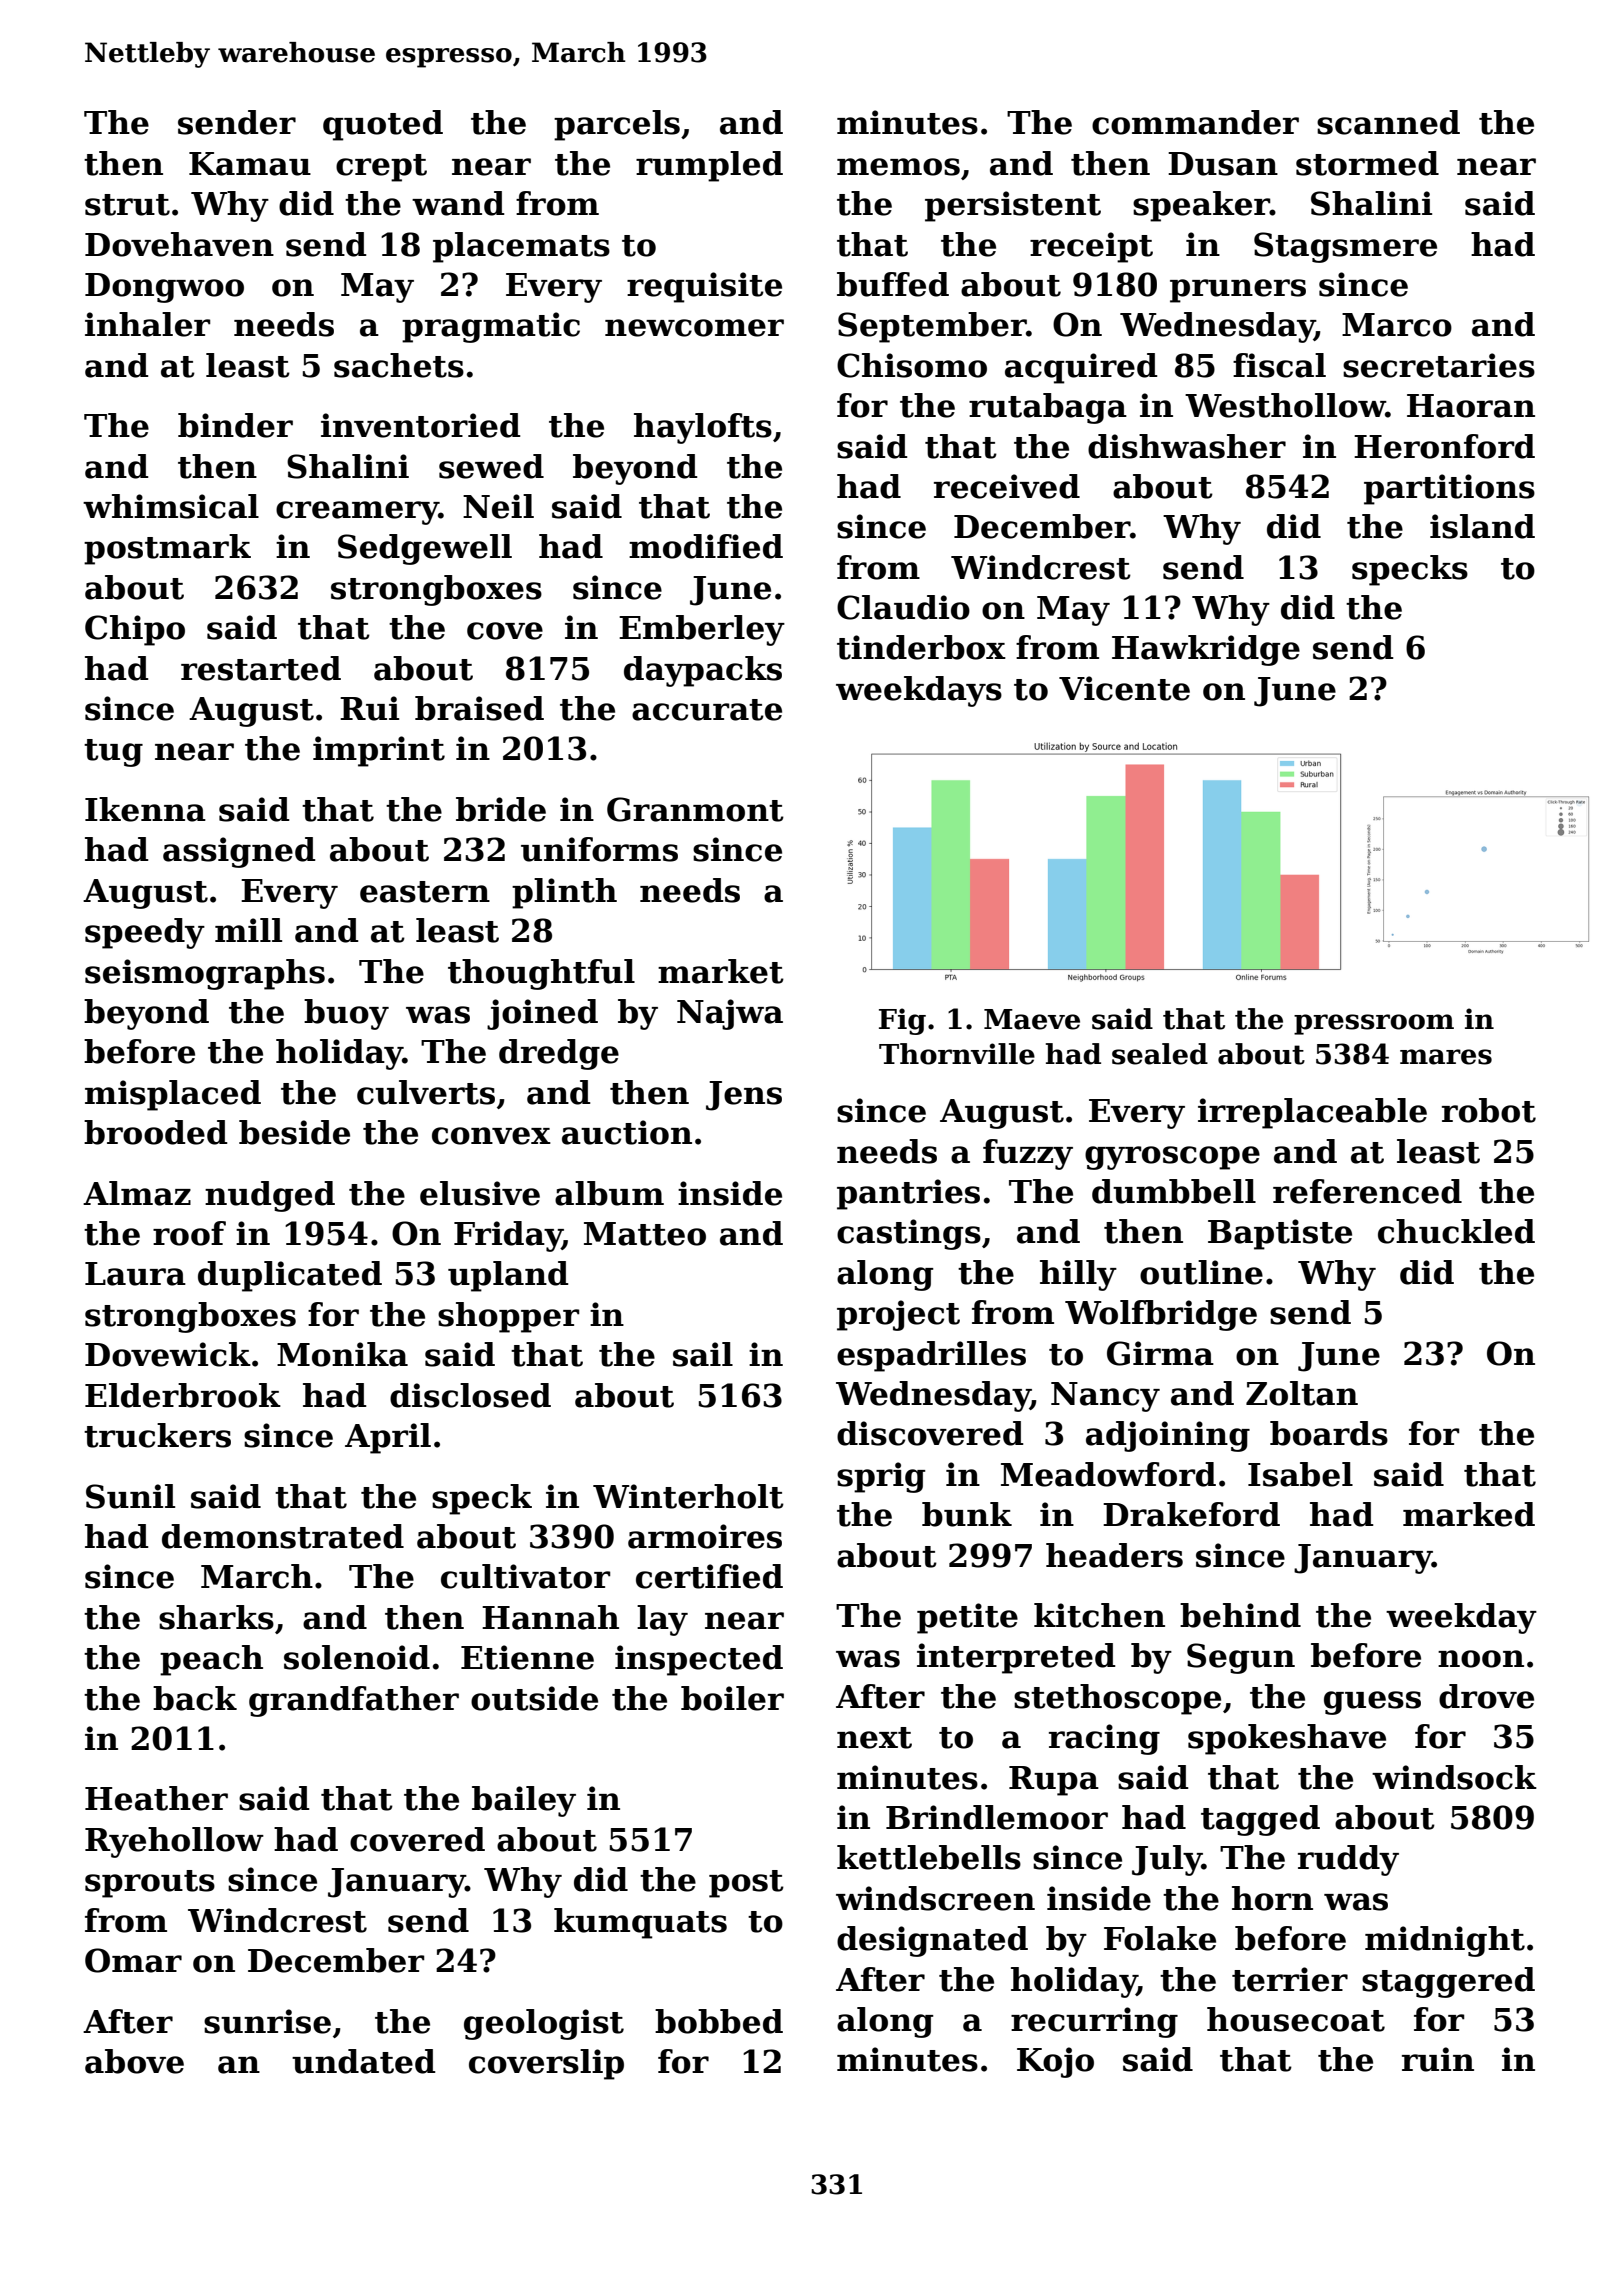 The image size is (1620, 2292). What do you see at coordinates (134, 2061) in the document?
I see `above` at bounding box center [134, 2061].
